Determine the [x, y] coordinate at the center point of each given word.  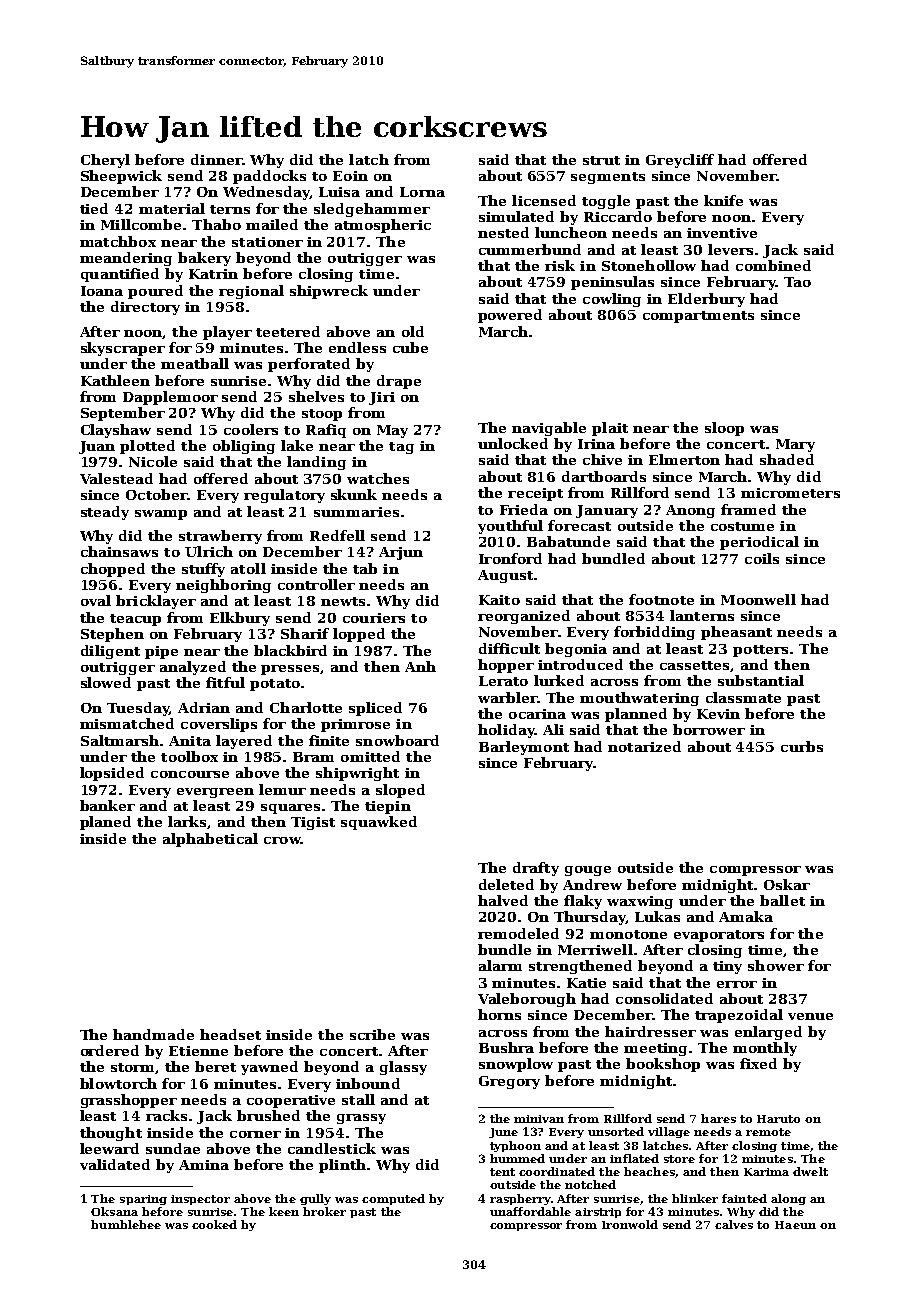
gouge [588, 871]
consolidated [664, 998]
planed [105, 823]
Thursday [590, 918]
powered [510, 316]
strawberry [220, 537]
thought [111, 1134]
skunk [354, 494]
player [227, 333]
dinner [216, 159]
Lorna [422, 192]
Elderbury [706, 300]
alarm [500, 965]
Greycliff [680, 161]
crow [282, 840]
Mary [795, 445]
